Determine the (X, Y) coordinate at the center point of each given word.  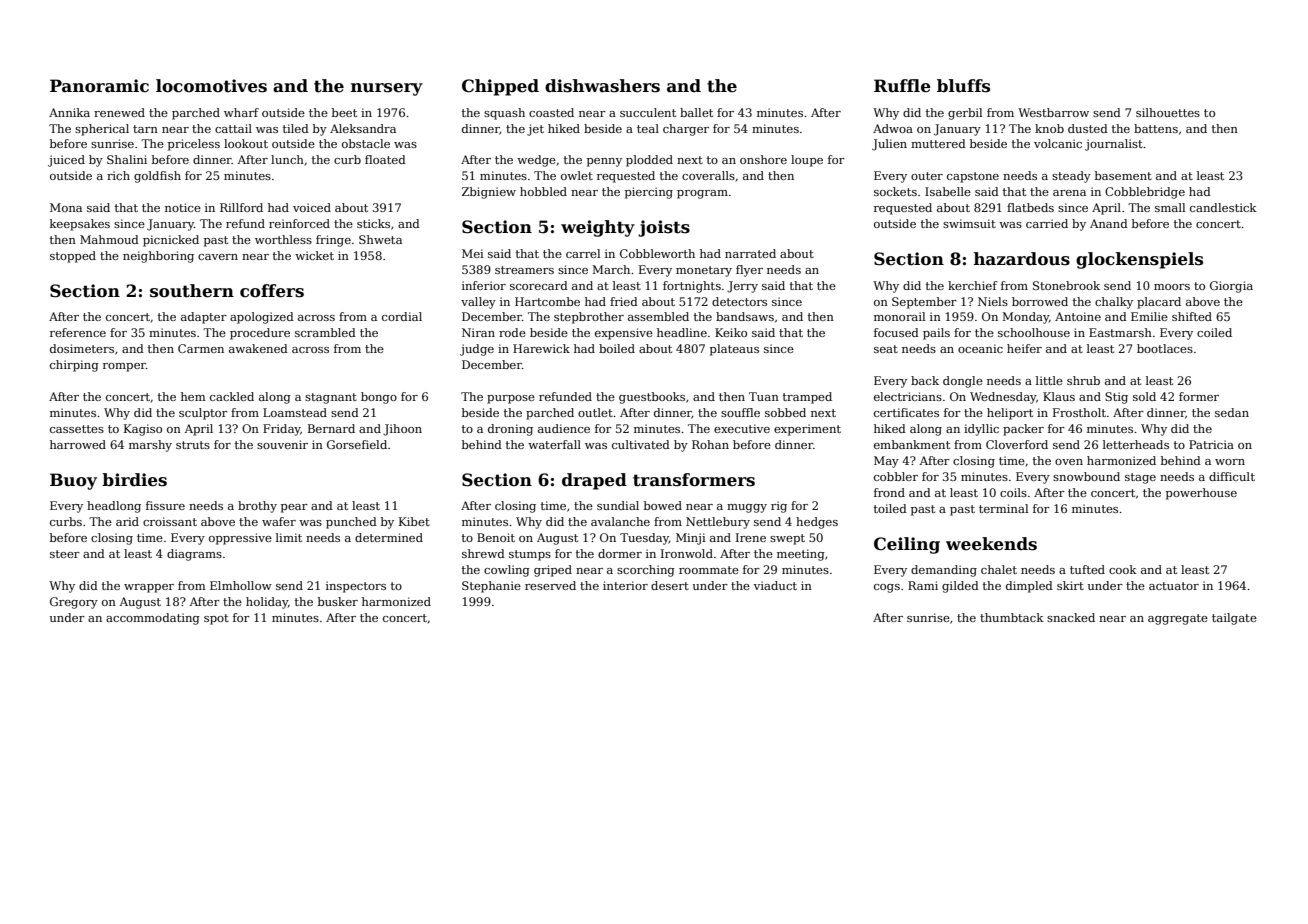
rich (118, 175)
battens (1156, 128)
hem (193, 396)
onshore (763, 159)
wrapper (149, 588)
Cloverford (1017, 444)
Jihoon (402, 430)
